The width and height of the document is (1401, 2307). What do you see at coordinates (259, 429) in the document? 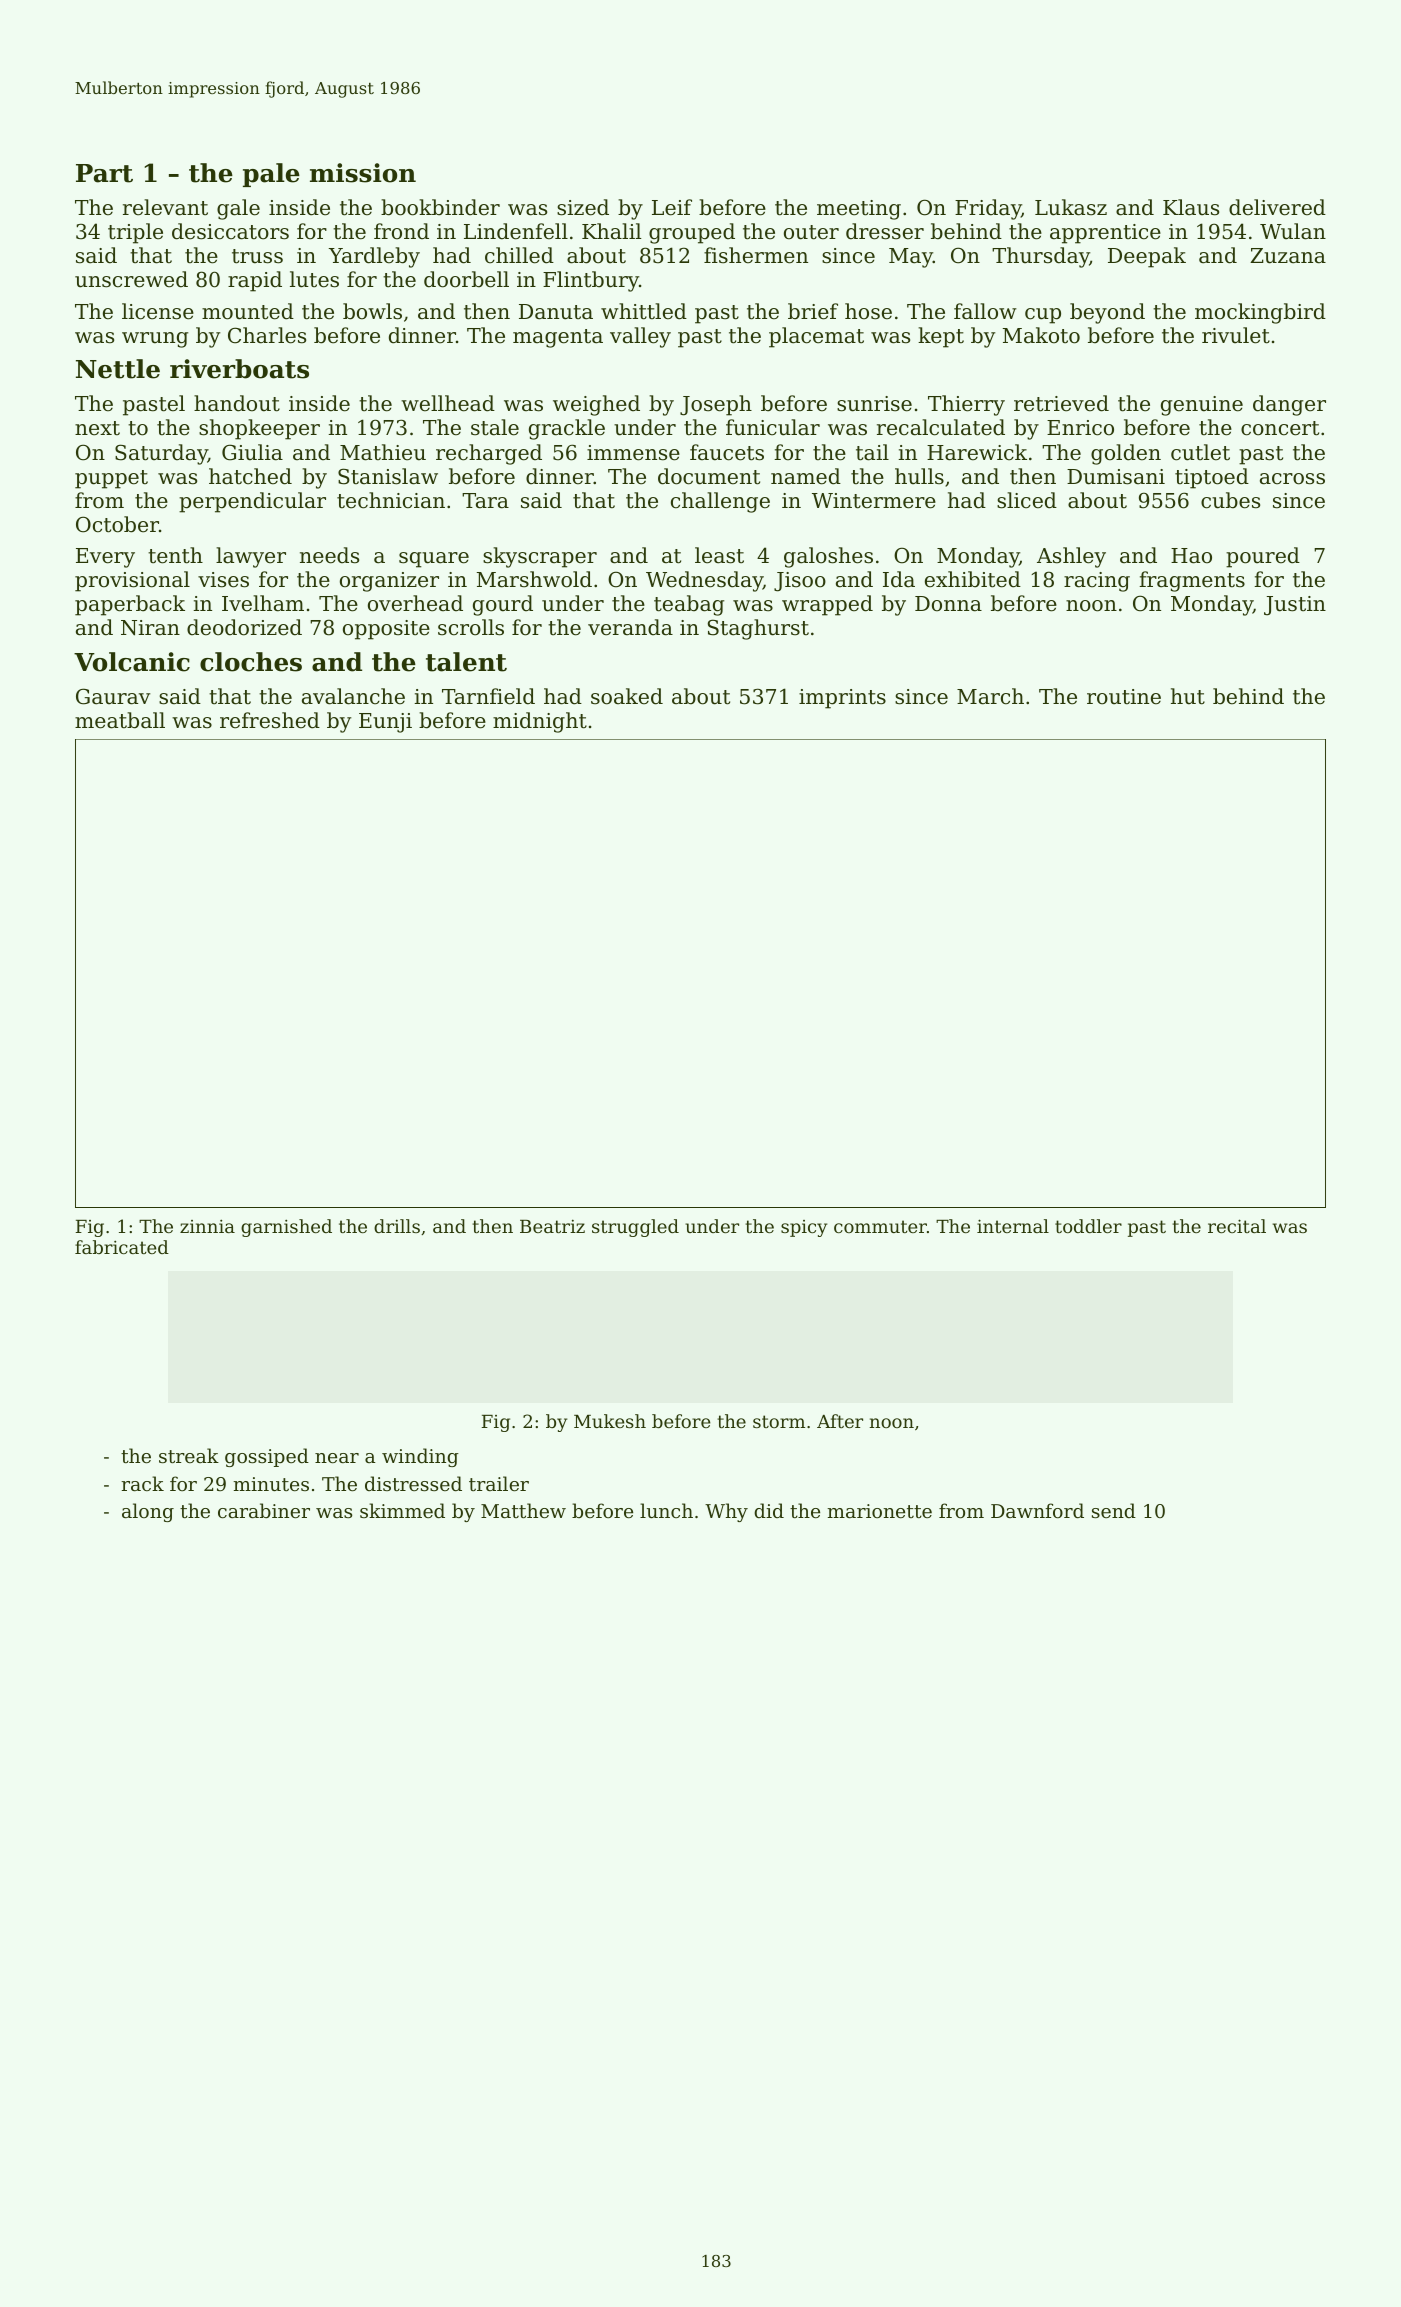
I see `shopkeeper` at bounding box center [259, 429].
